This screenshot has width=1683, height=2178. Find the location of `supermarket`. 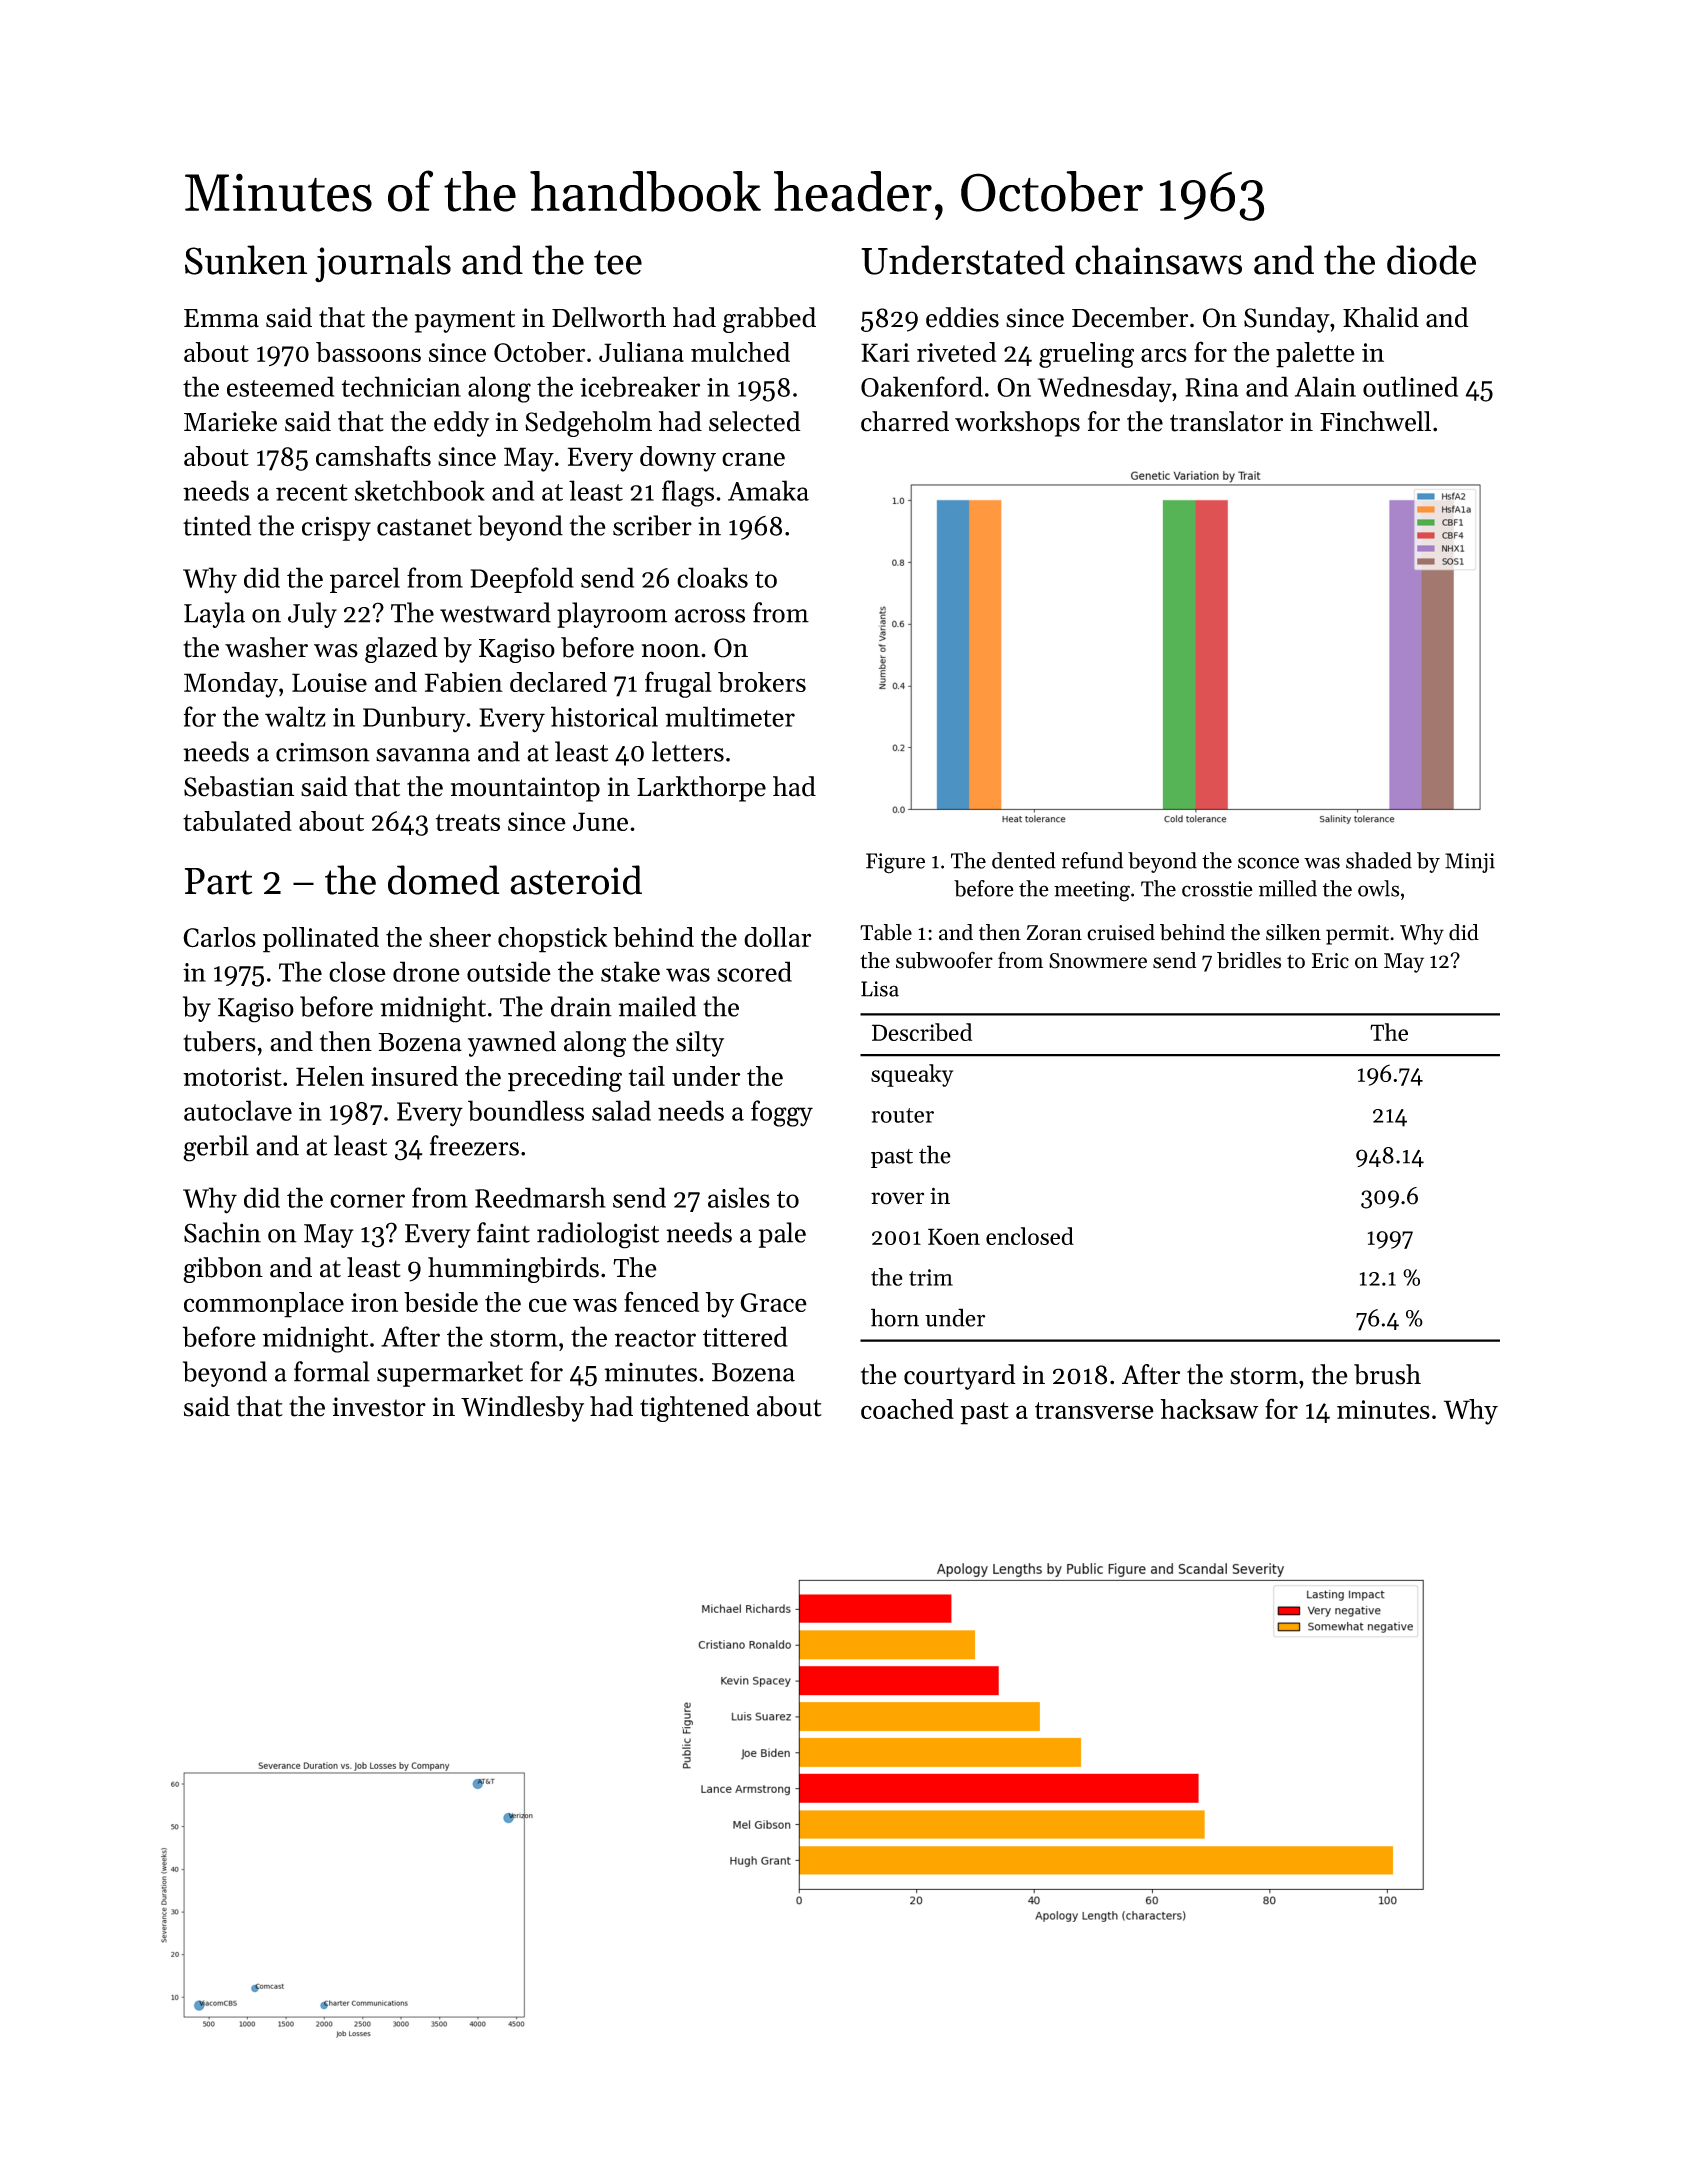

supermarket is located at coordinates (450, 1374).
